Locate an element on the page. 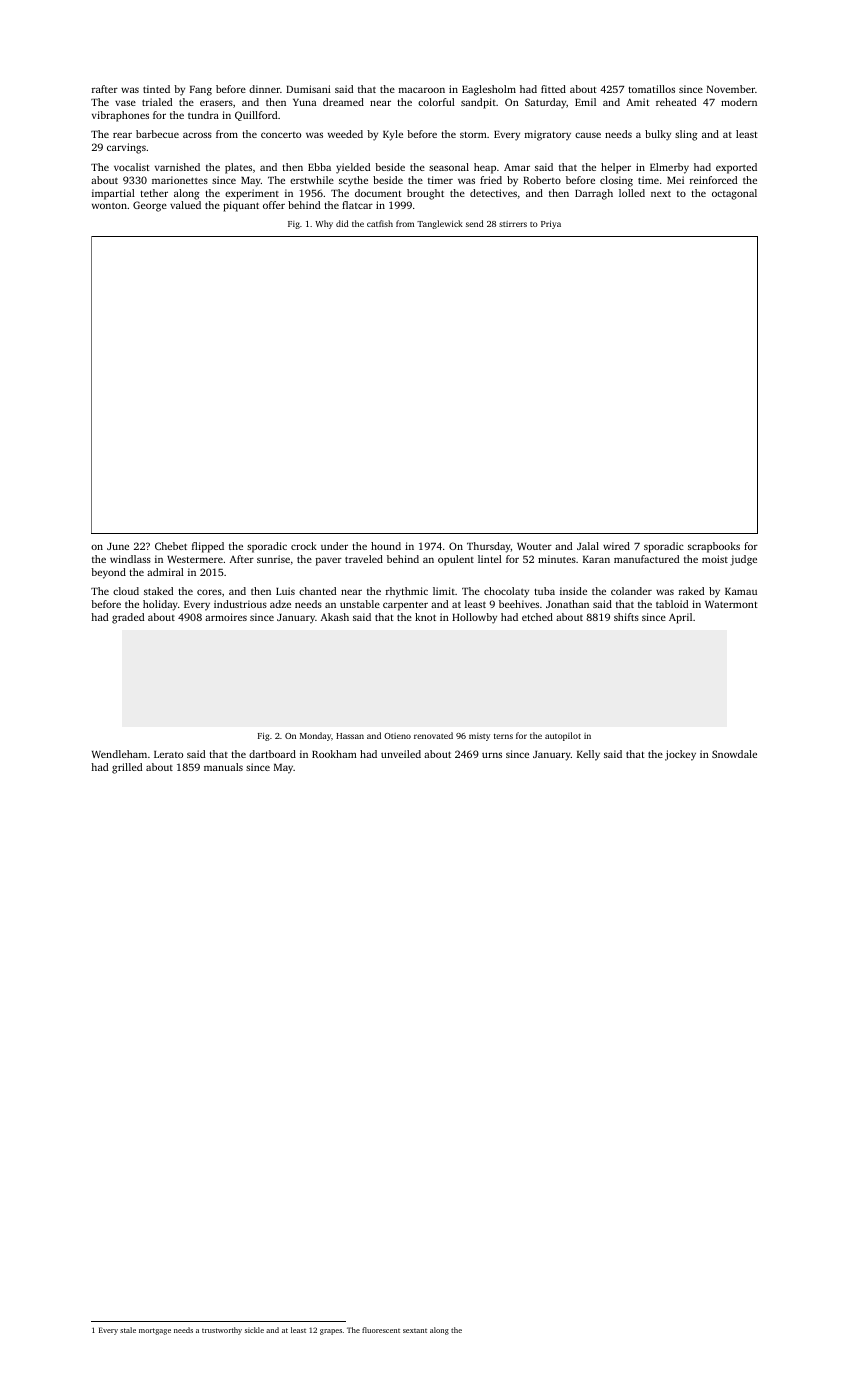 The image size is (849, 1400). renovated is located at coordinates (433, 735).
